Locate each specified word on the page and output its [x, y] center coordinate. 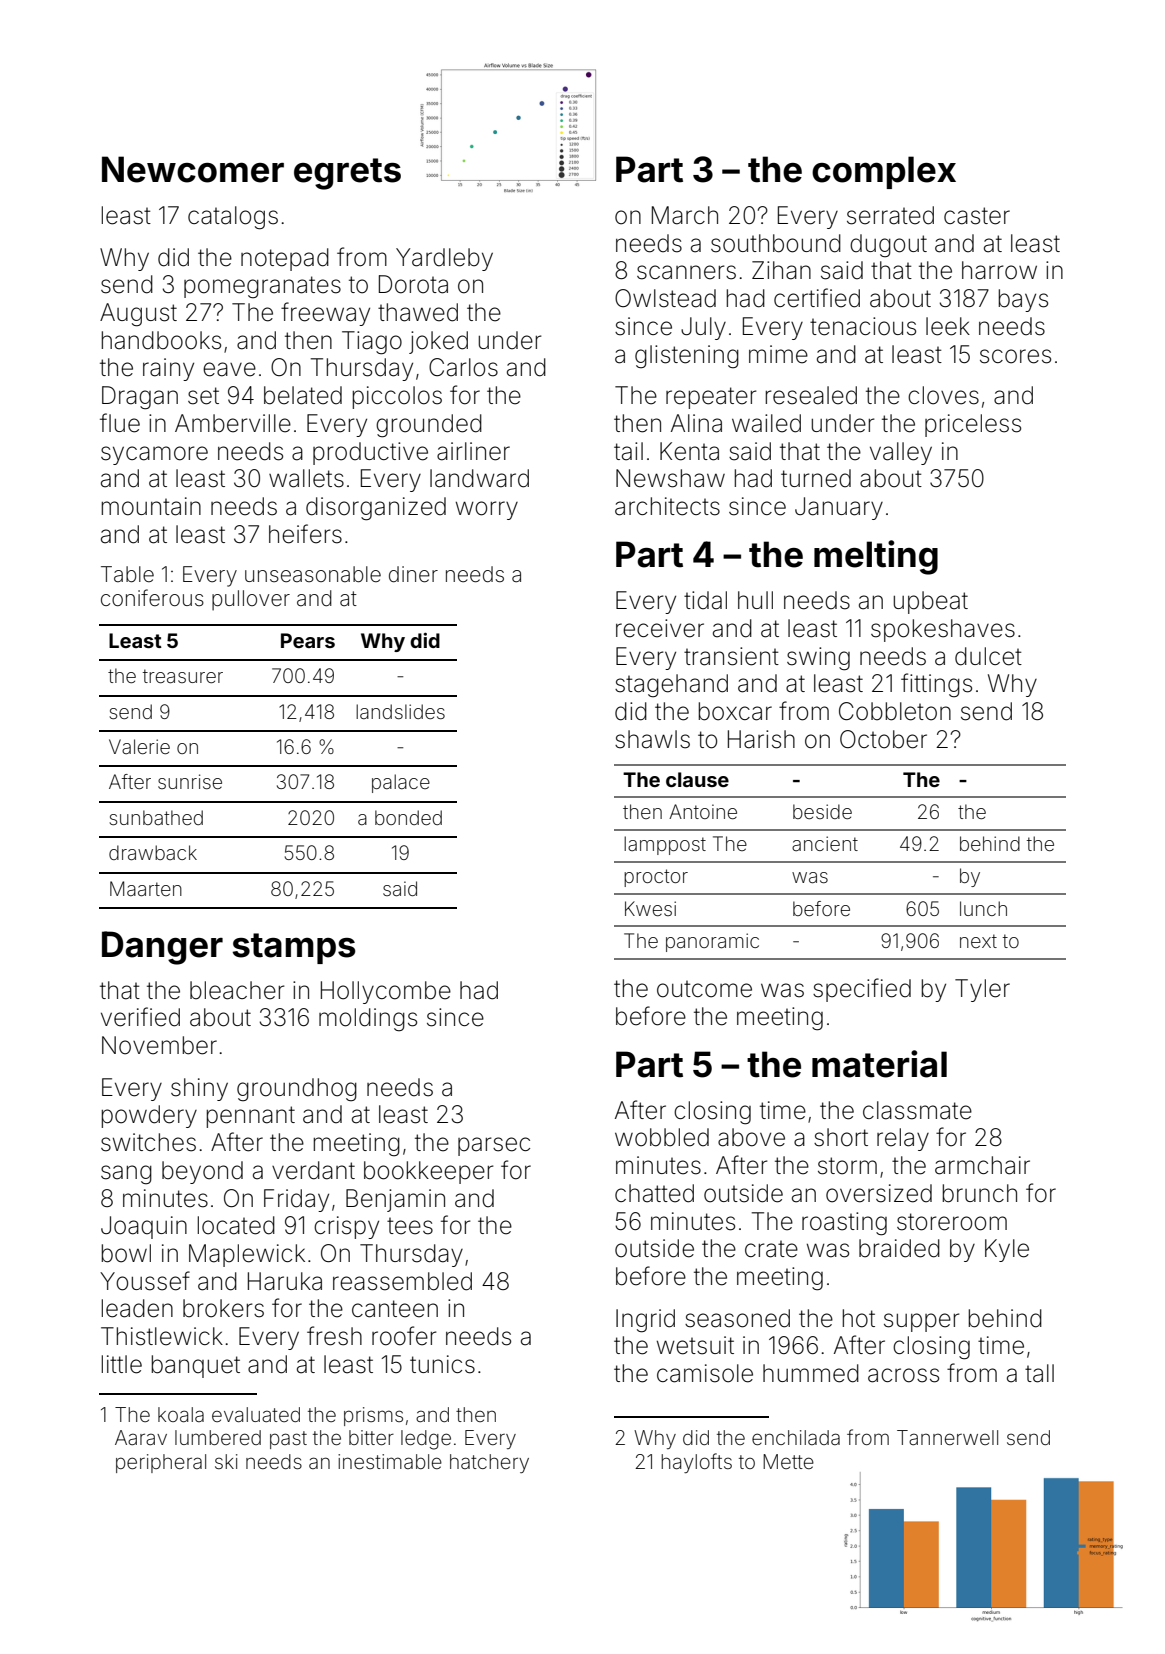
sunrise [190, 781]
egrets [347, 174]
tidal [705, 600]
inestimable [390, 1461]
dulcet [988, 656]
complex [884, 172]
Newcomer [193, 169]
